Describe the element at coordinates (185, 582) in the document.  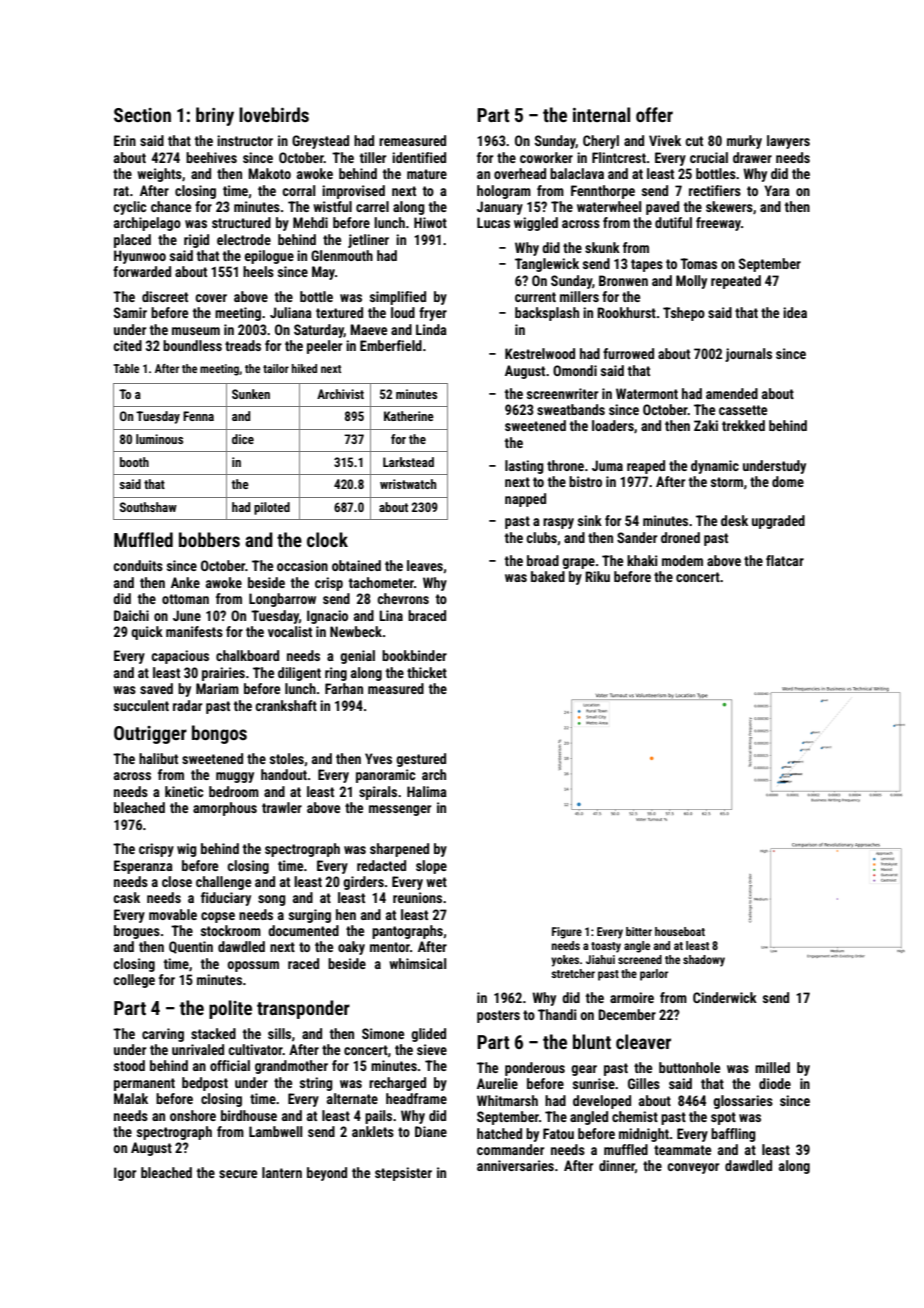
I see `Anke` at that location.
